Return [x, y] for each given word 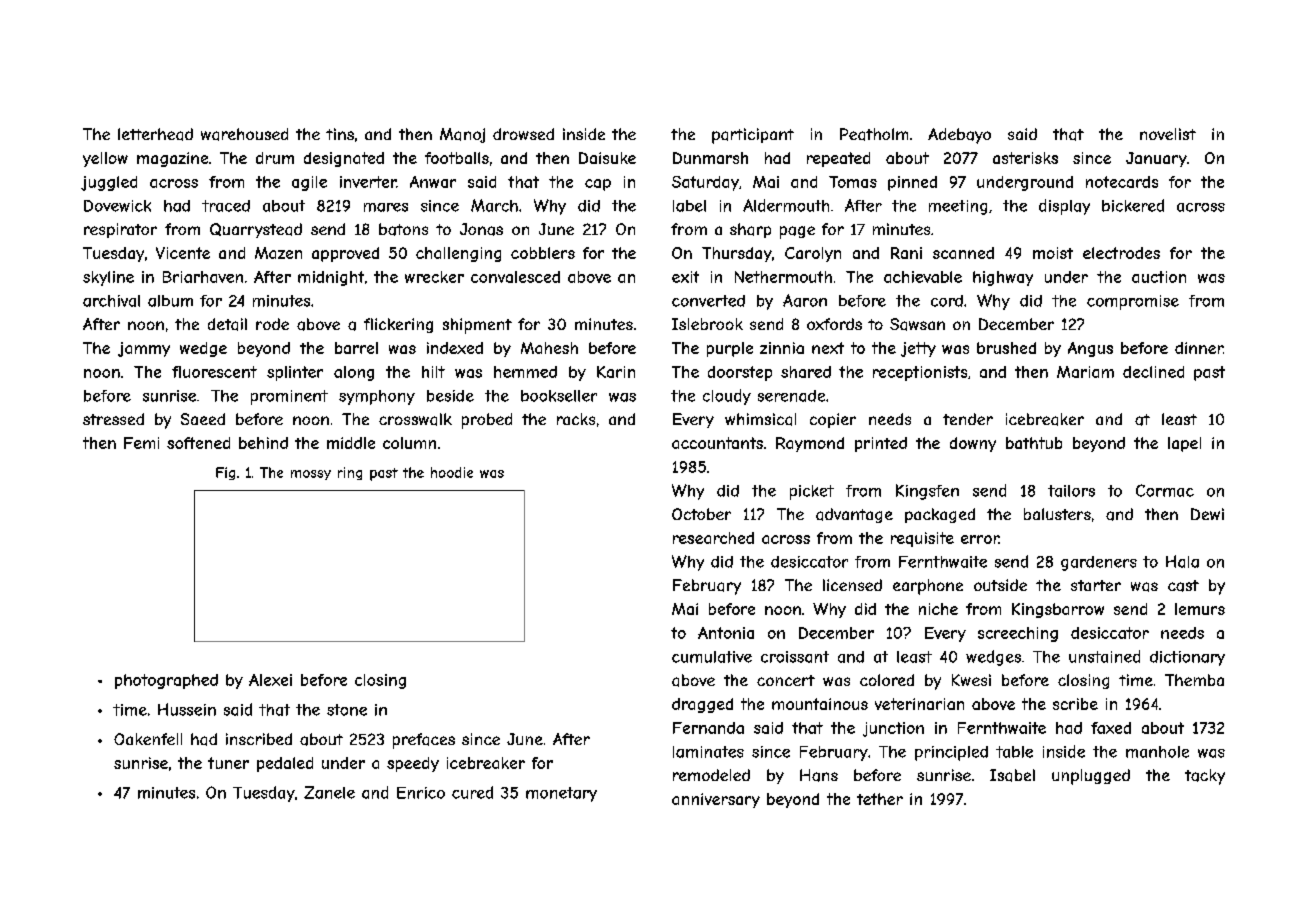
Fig [225, 473]
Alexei [270, 680]
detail [227, 324]
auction [1159, 277]
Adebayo [959, 136]
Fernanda [708, 728]
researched [713, 538]
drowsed [523, 134]
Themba [1194, 680]
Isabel [1012, 775]
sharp [750, 230]
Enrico [421, 793]
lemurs [1200, 609]
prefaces [424, 741]
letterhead [155, 134]
